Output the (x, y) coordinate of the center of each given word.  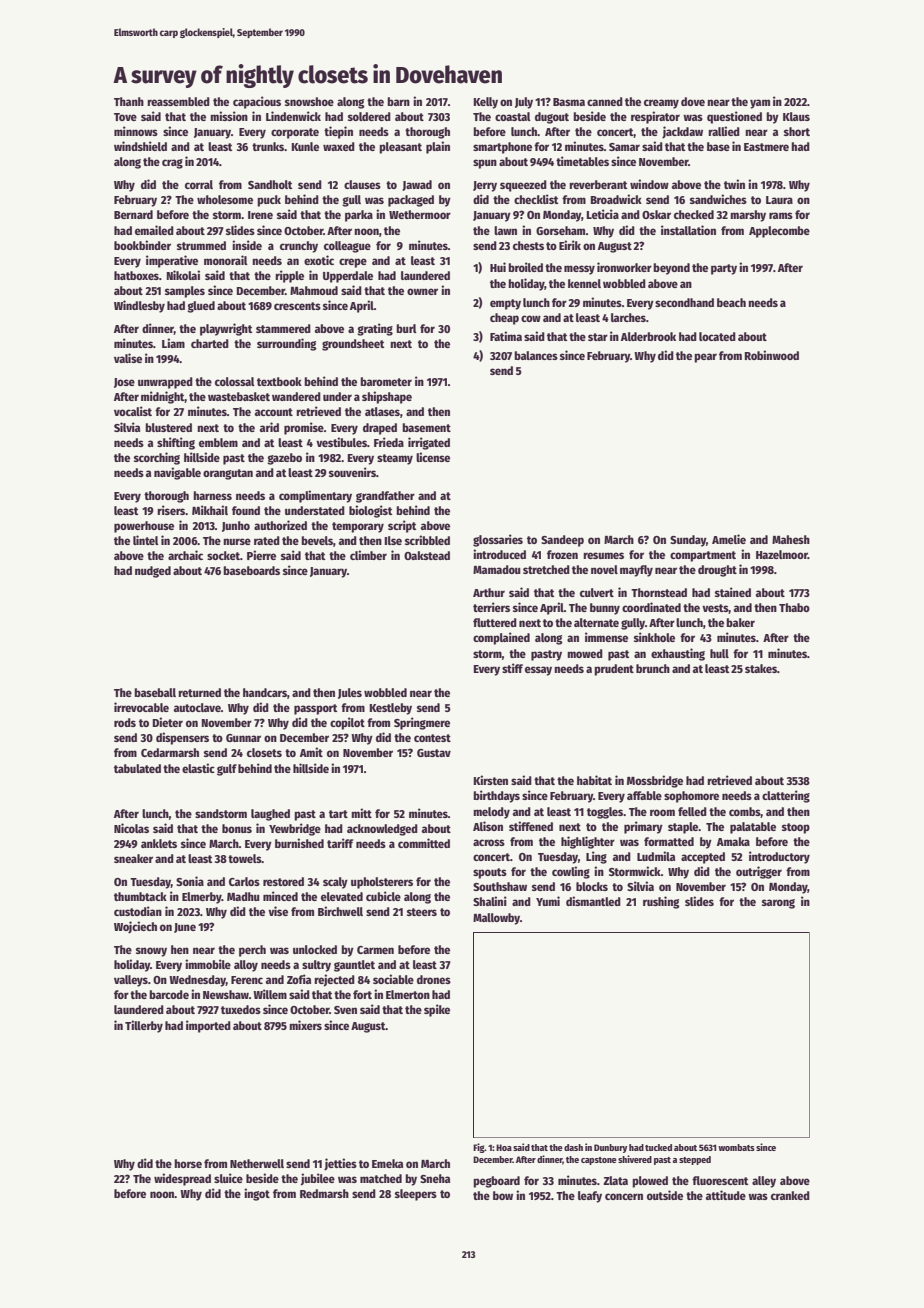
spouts (490, 873)
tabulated (137, 768)
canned (605, 101)
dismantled (593, 901)
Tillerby (144, 1026)
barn (398, 101)
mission (229, 116)
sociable (393, 979)
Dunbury (610, 1148)
